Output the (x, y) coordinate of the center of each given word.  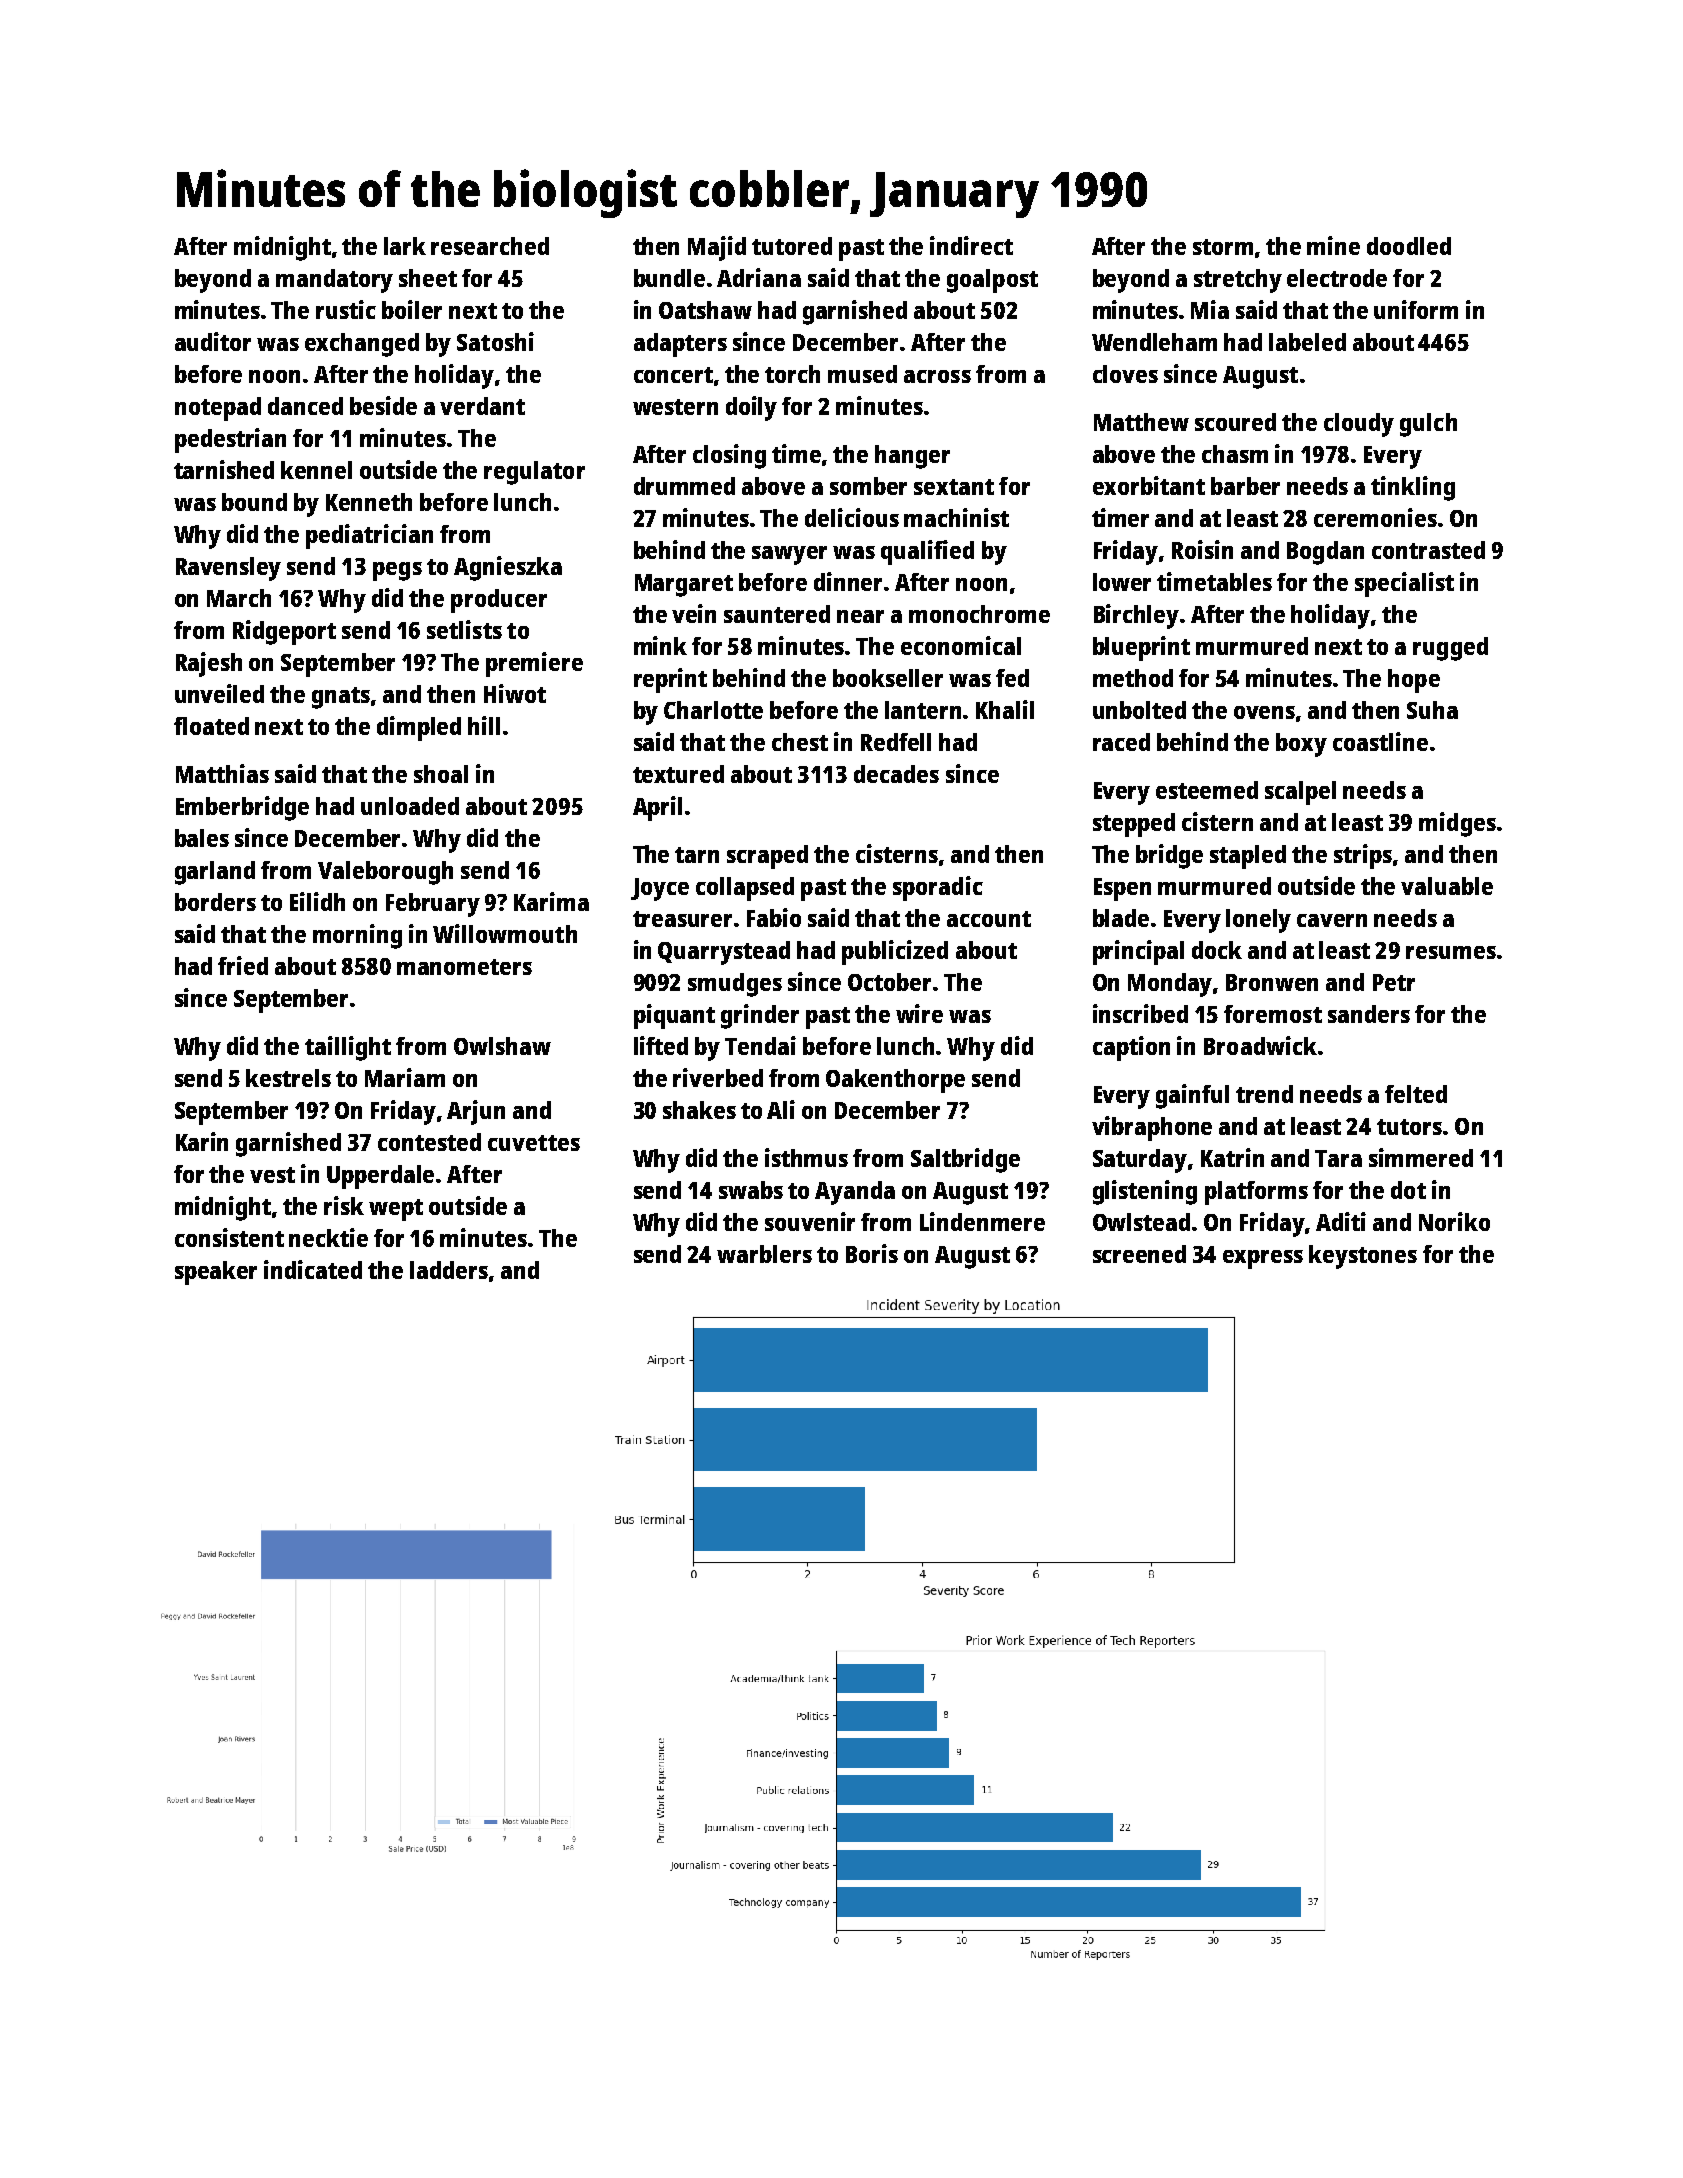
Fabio (774, 917)
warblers (764, 1254)
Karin (202, 1141)
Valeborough (385, 873)
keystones (1363, 1257)
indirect (971, 245)
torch (792, 374)
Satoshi (495, 341)
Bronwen (1272, 982)
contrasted (1428, 550)
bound (254, 502)
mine (1333, 245)
